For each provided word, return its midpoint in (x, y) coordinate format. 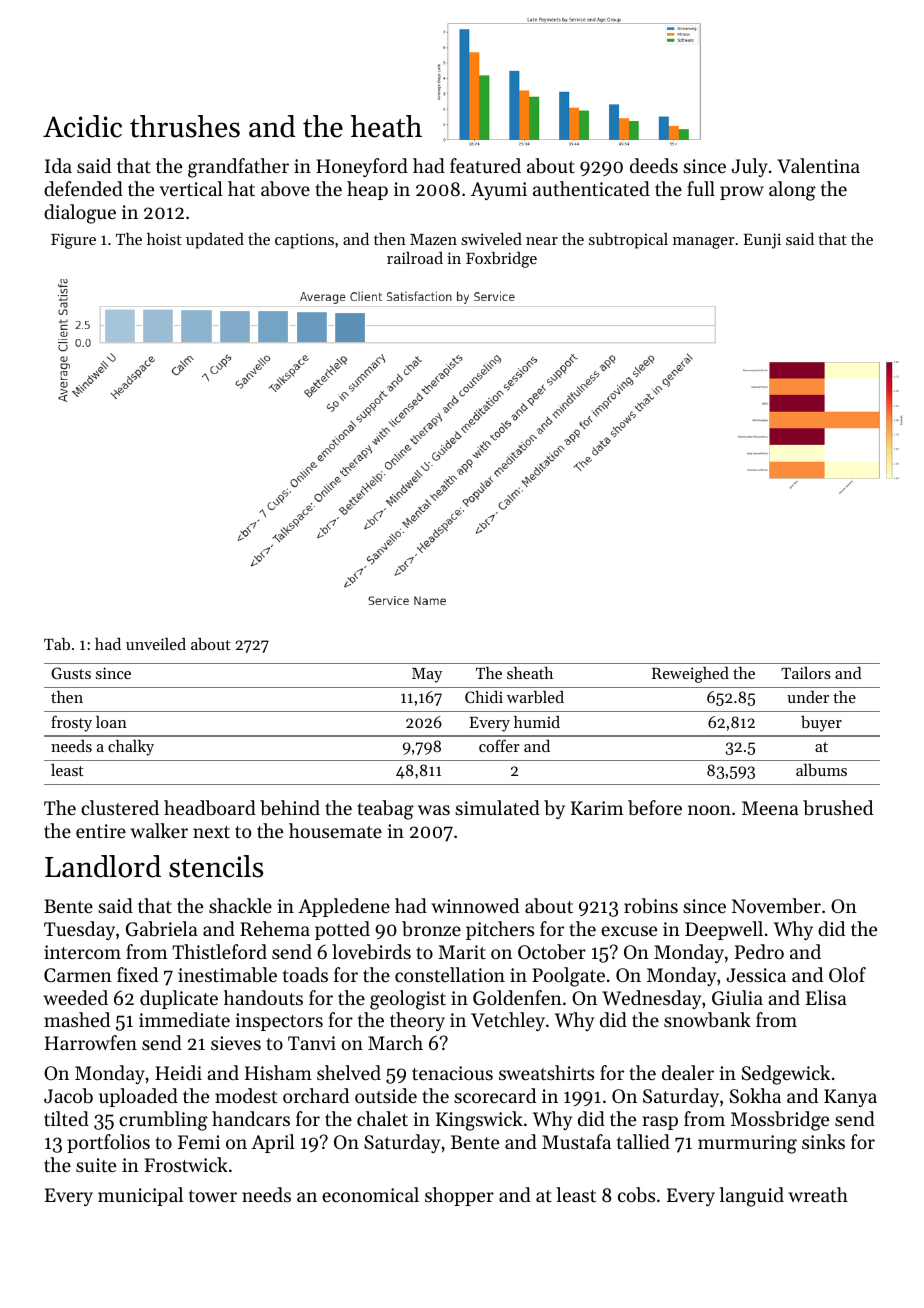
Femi (199, 1142)
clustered (120, 807)
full (701, 188)
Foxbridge (501, 260)
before (655, 808)
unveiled (156, 644)
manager (703, 243)
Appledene (344, 907)
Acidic (82, 126)
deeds (654, 165)
